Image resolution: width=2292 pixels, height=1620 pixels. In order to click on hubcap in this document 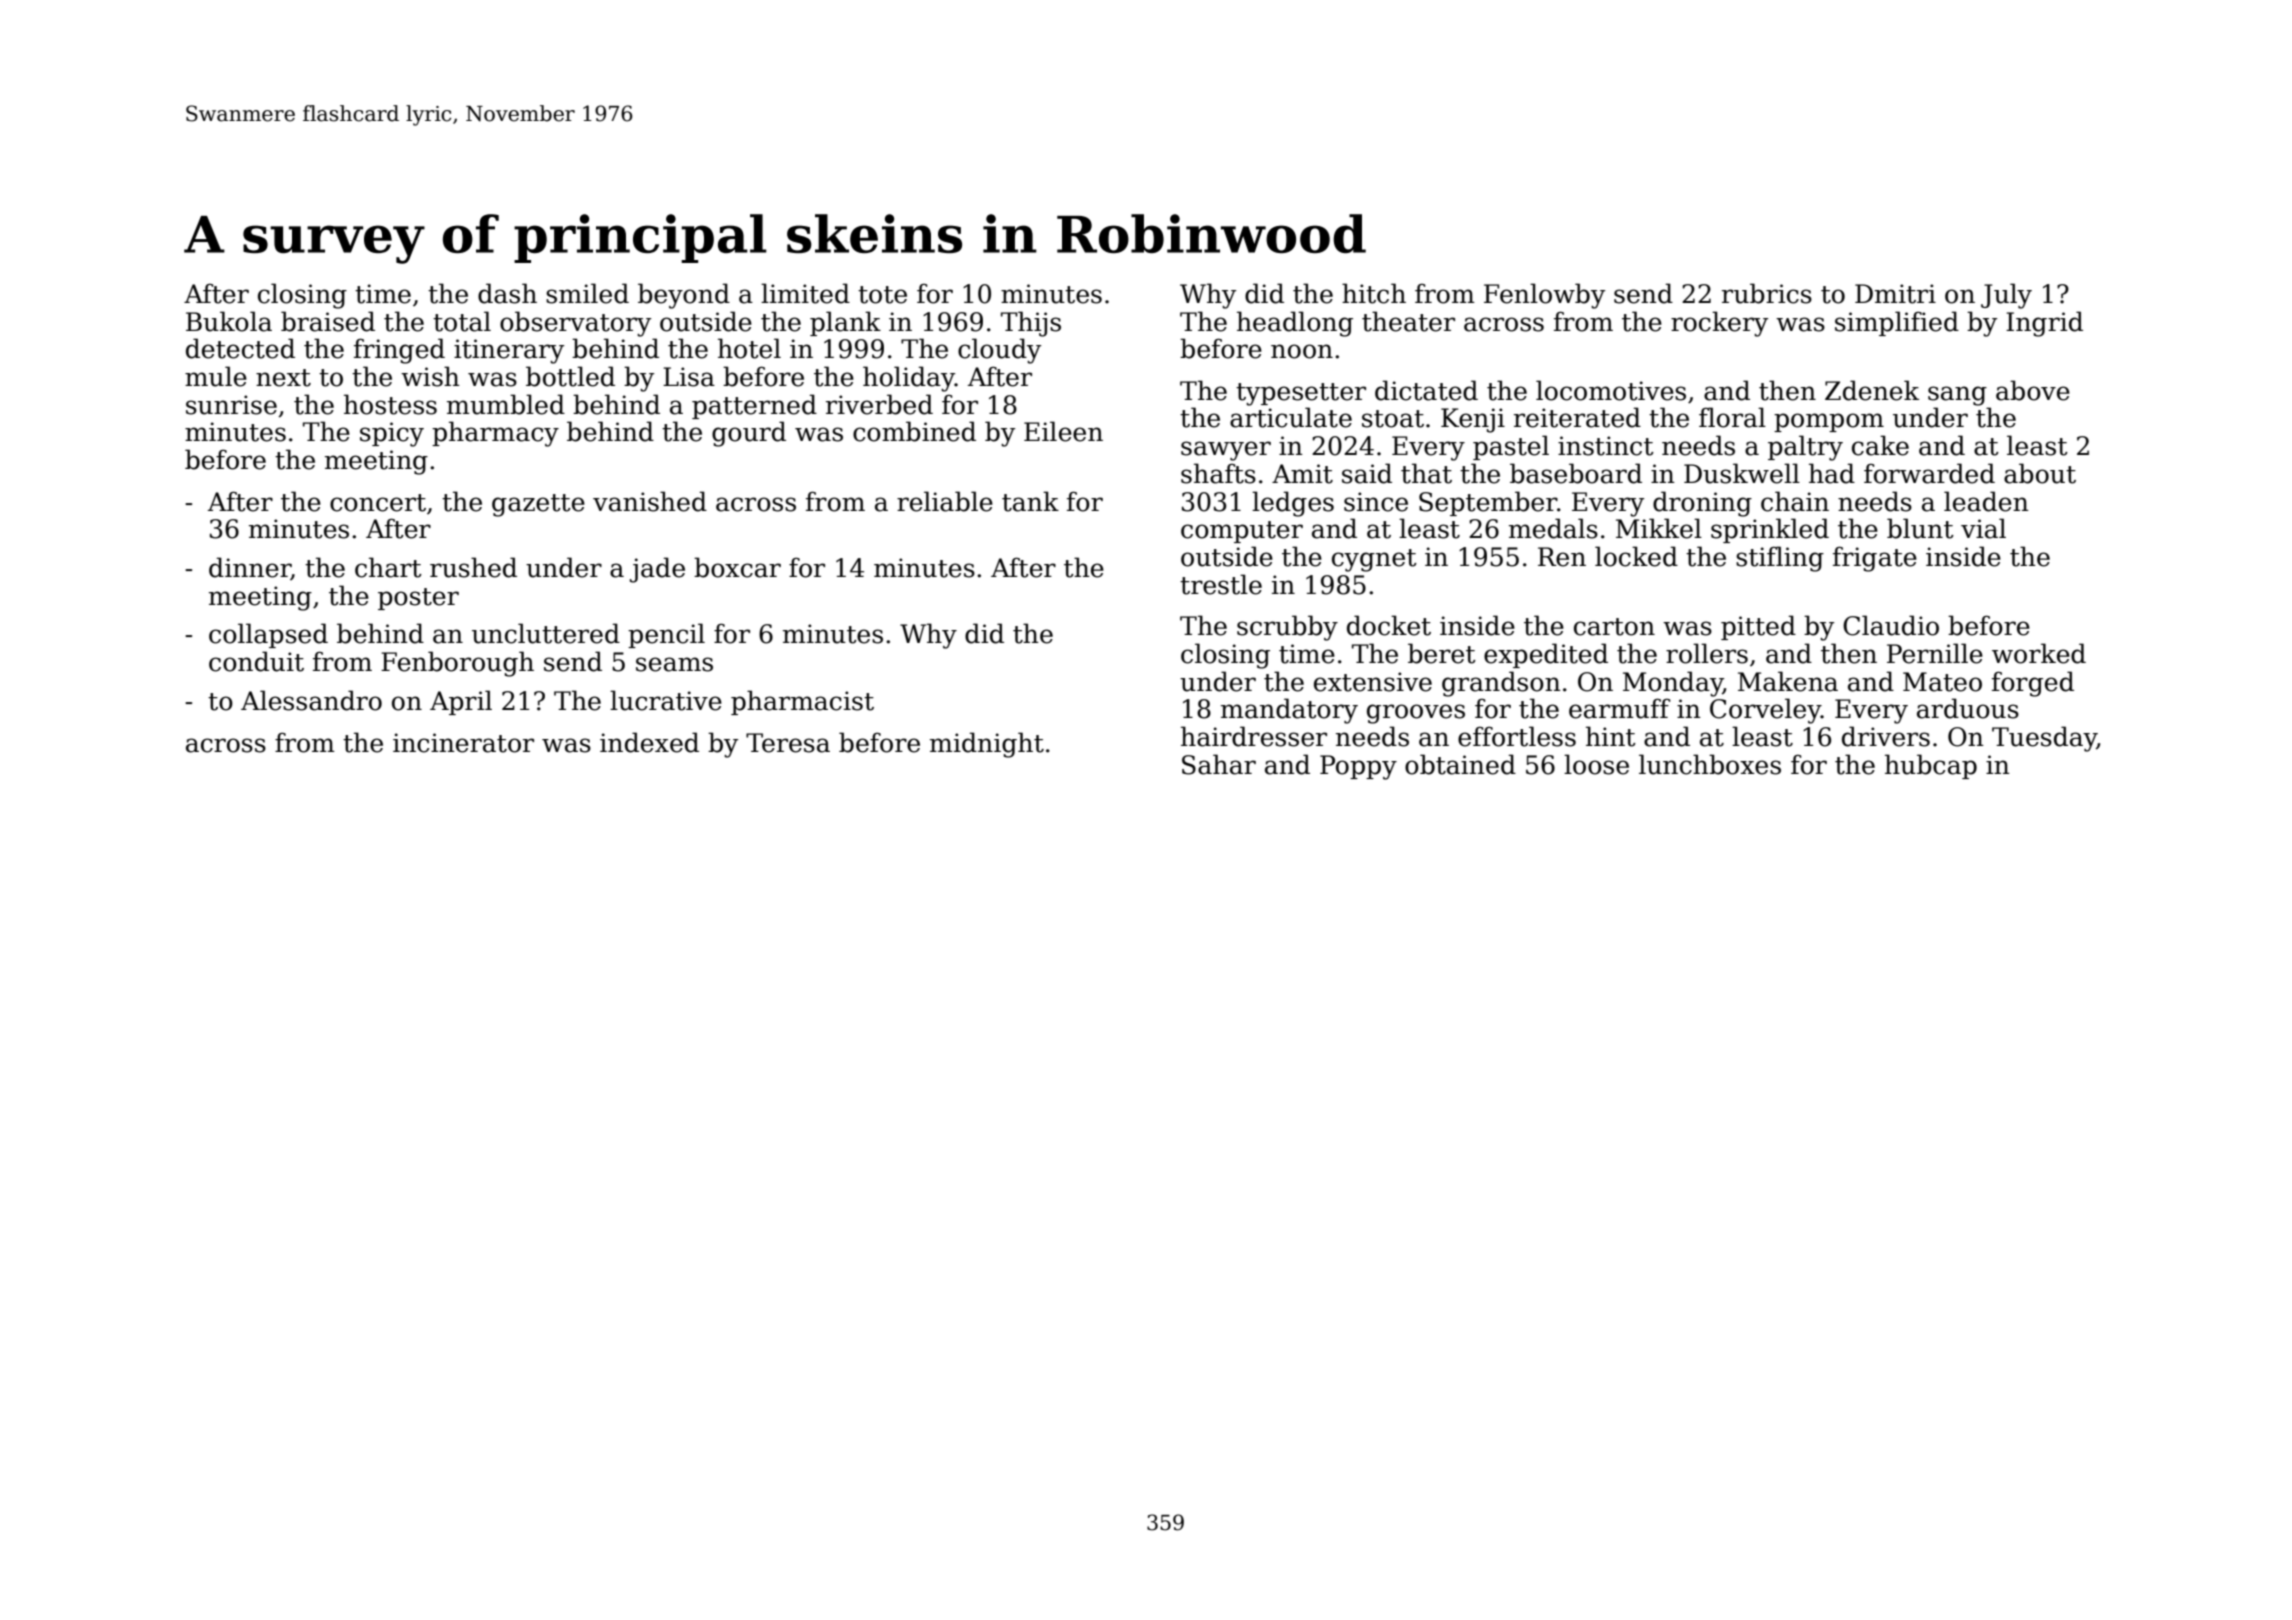, I will do `click(1931, 766)`.
